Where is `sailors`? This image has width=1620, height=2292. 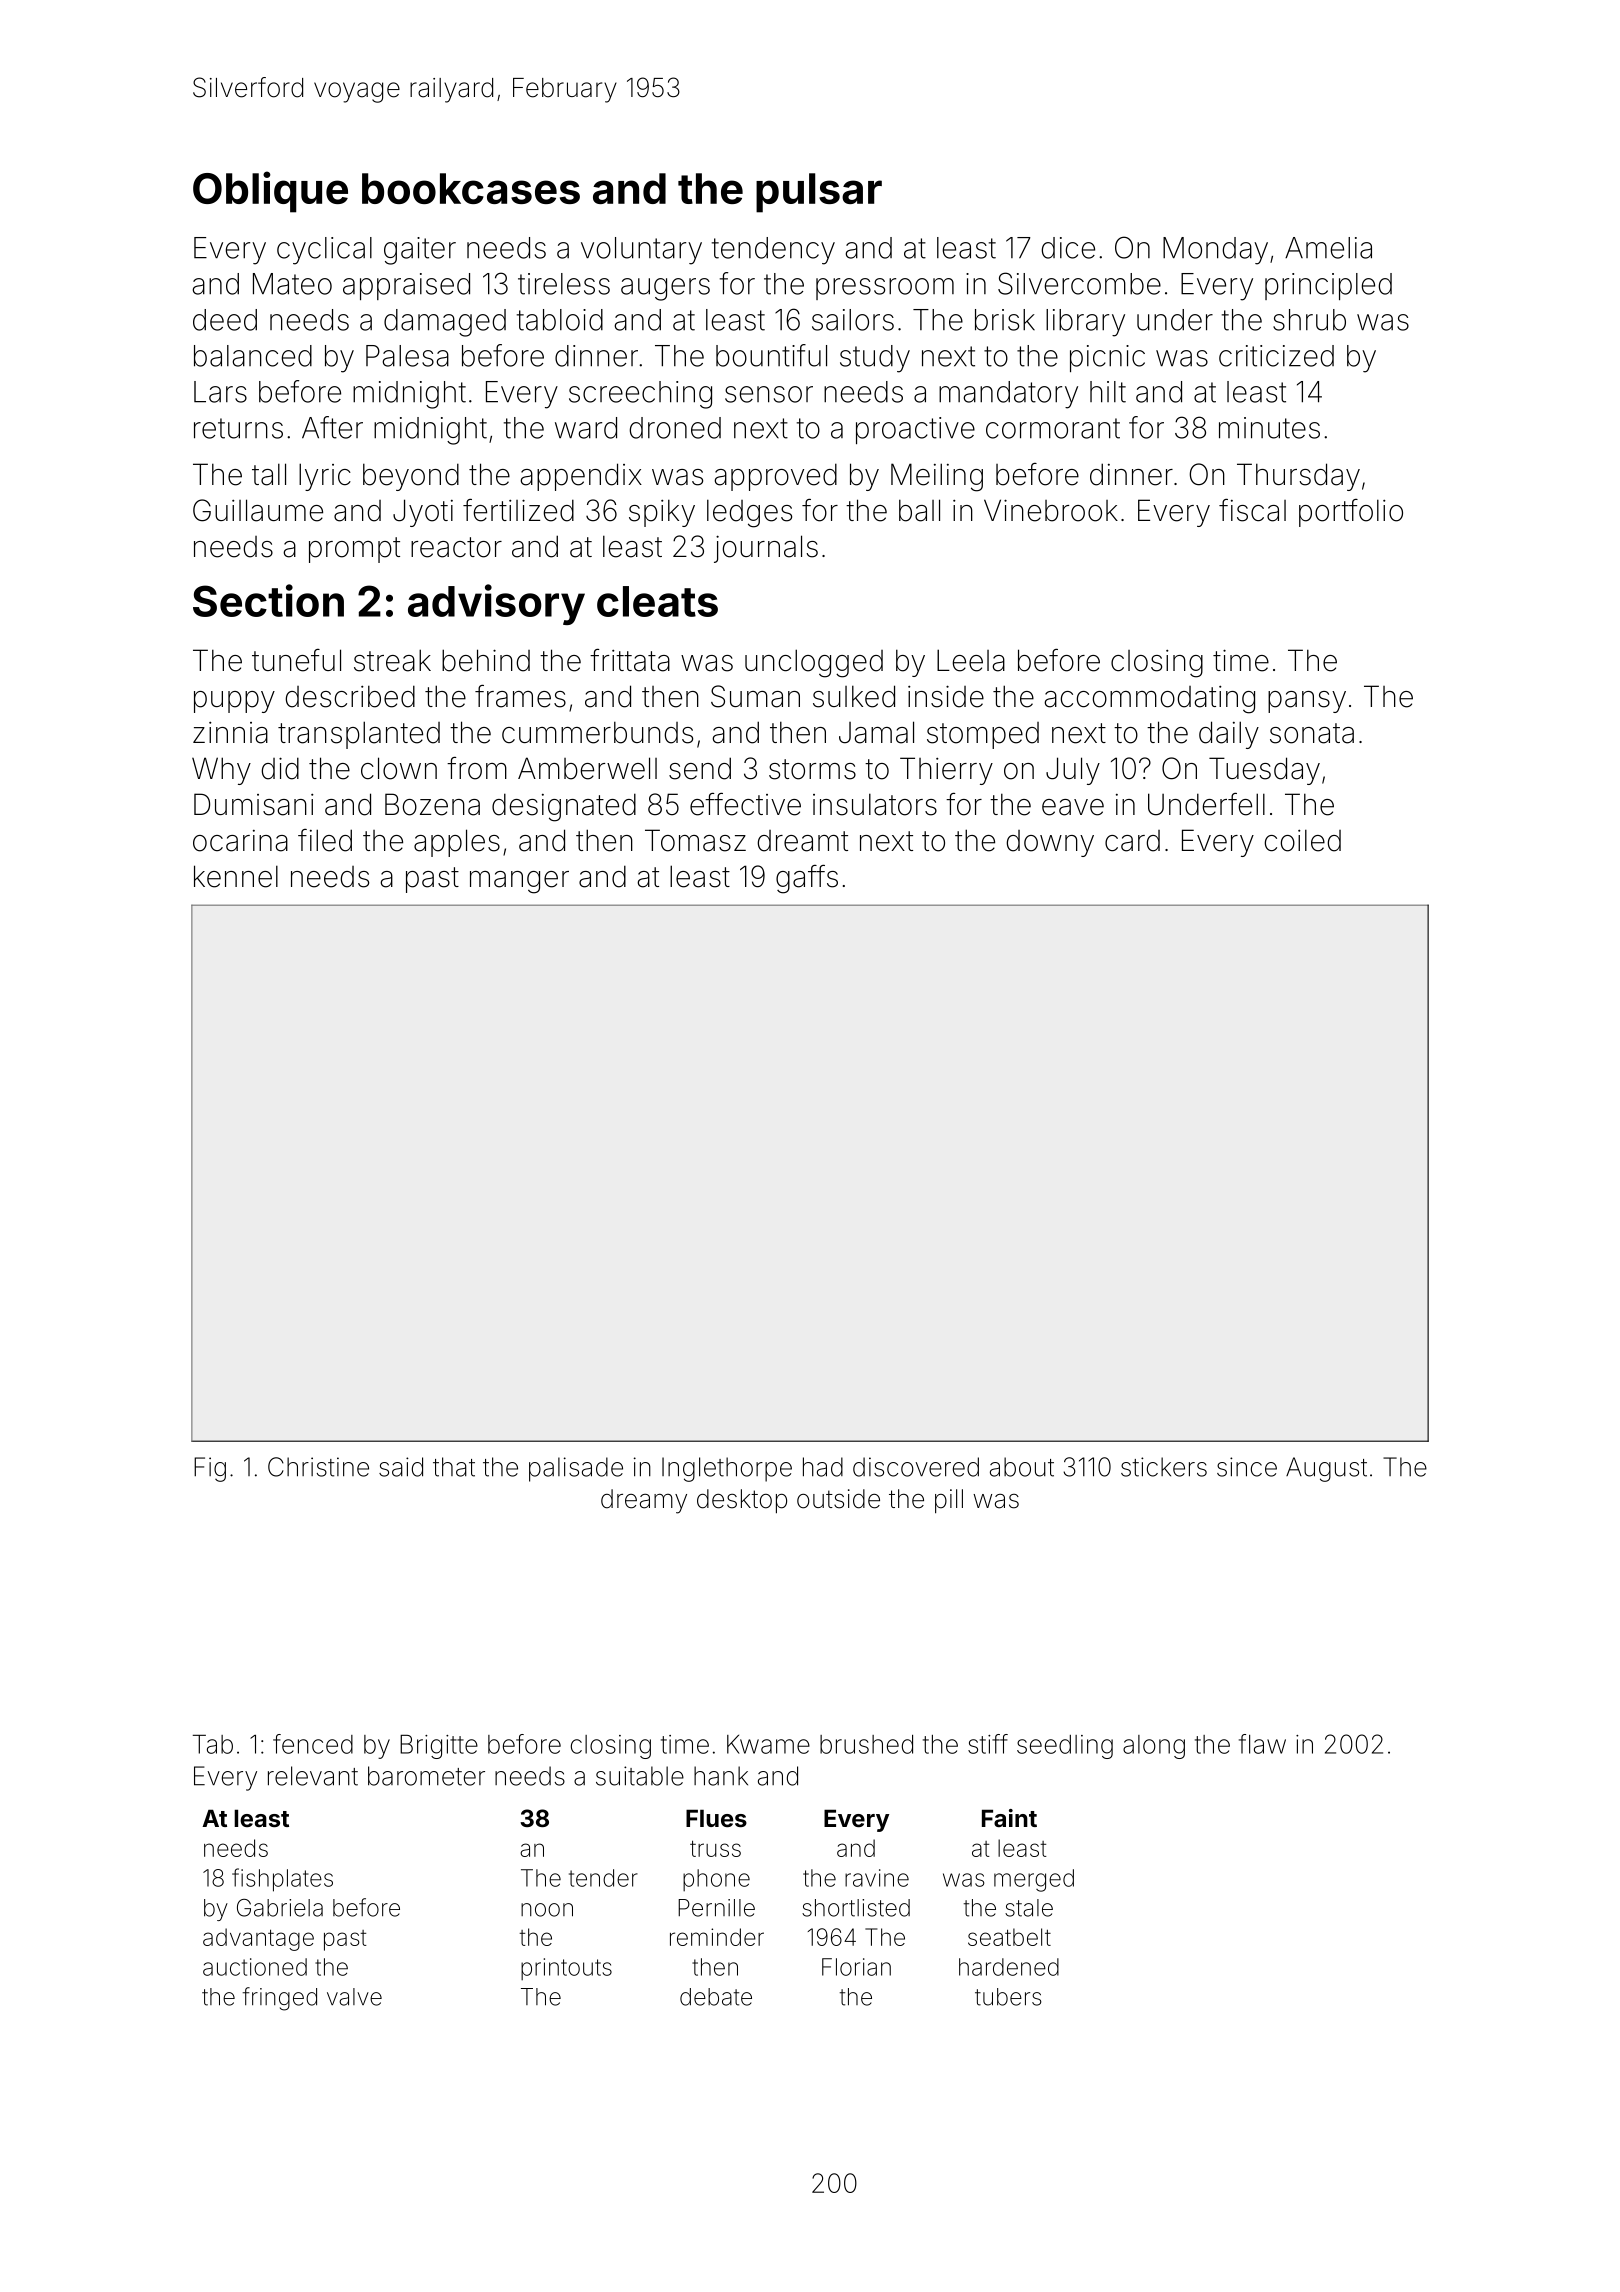
sailors is located at coordinates (853, 320).
